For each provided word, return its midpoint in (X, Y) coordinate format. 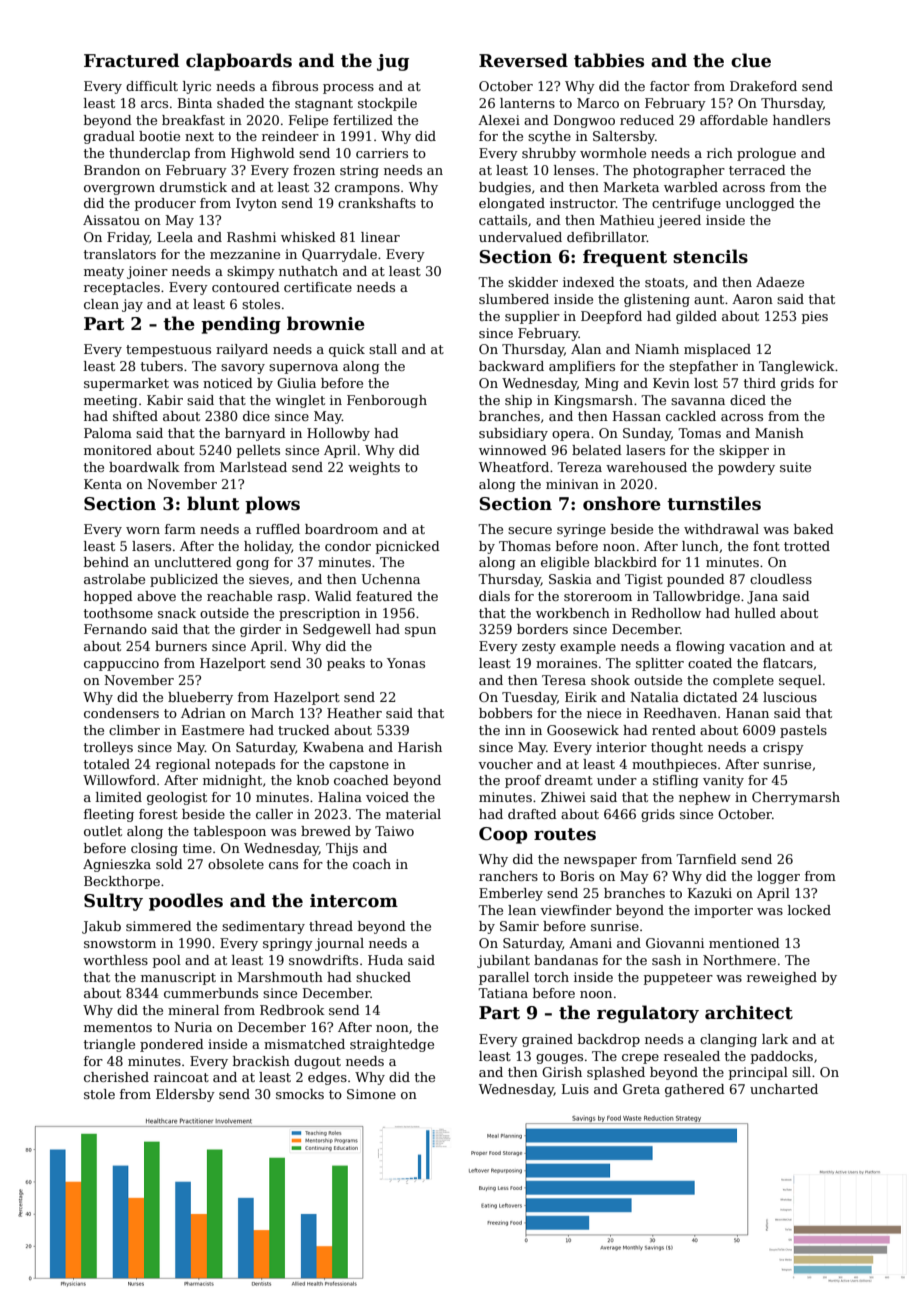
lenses (574, 170)
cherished (116, 1077)
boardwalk (144, 467)
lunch (700, 546)
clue (751, 60)
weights (374, 468)
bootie (159, 136)
